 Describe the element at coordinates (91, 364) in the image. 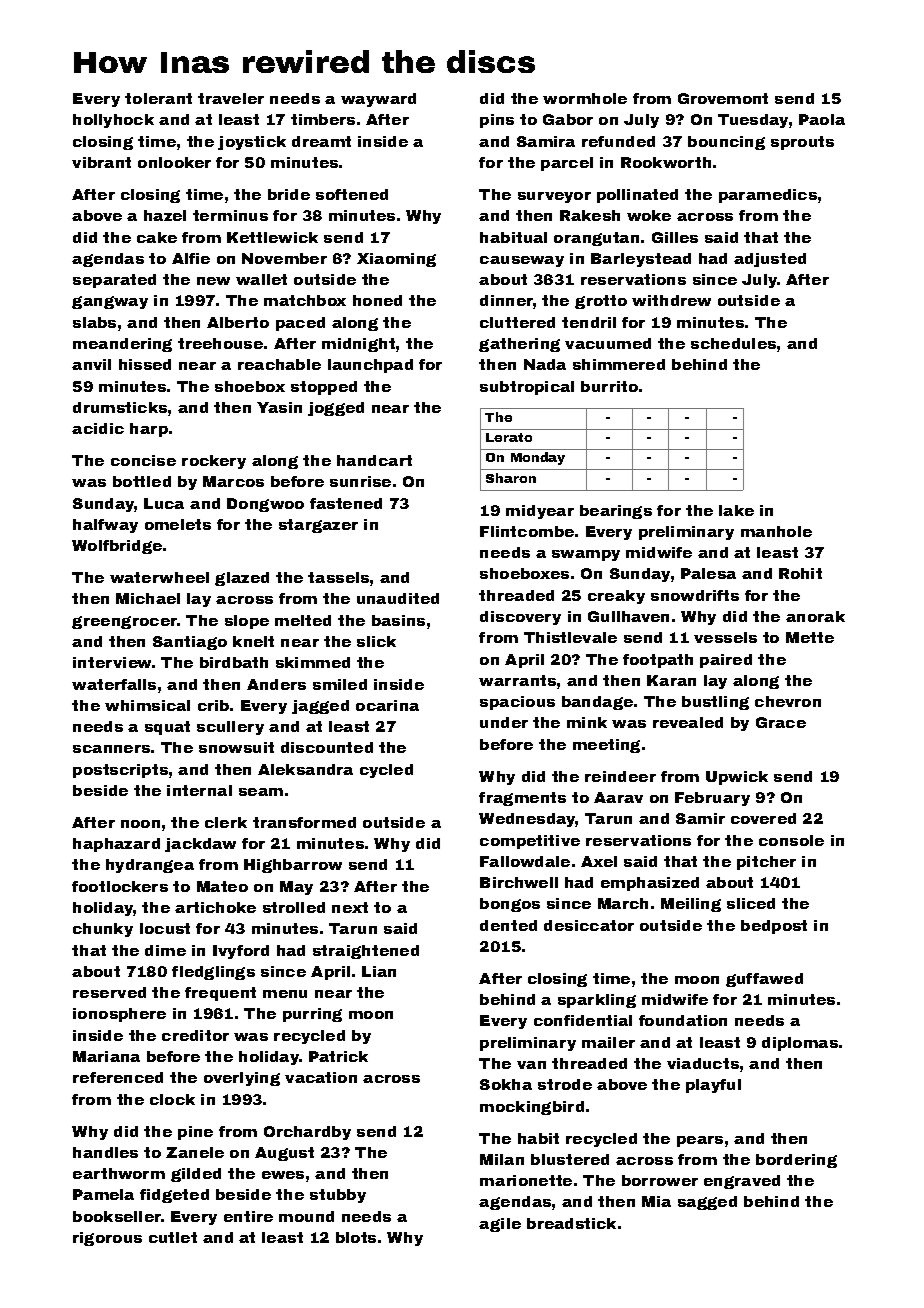

I see `anvil` at that location.
